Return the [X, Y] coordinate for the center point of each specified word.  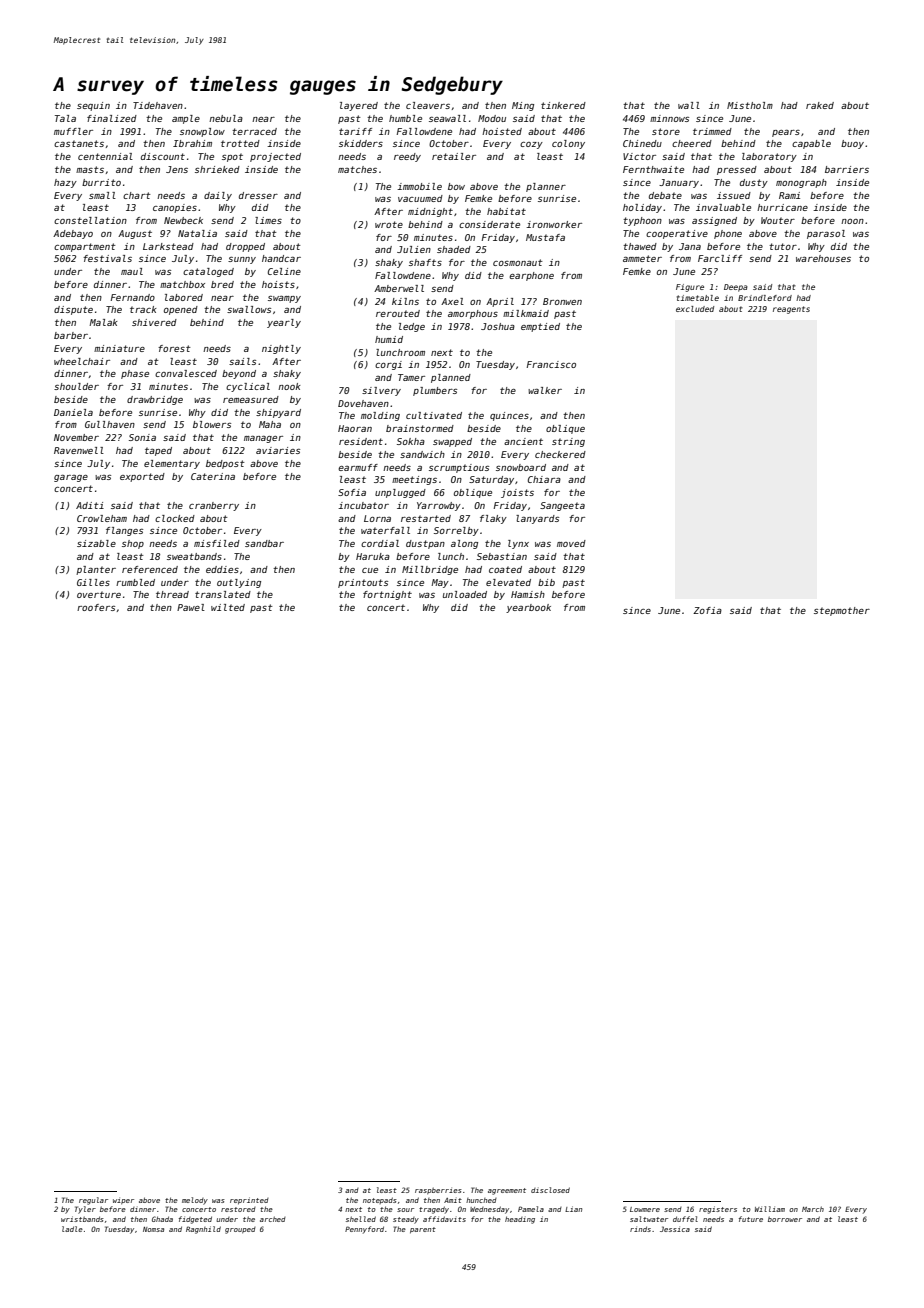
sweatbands [194, 556]
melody [195, 1201]
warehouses [823, 258]
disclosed [550, 1190]
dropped [245, 247]
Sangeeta [562, 506]
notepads [380, 1200]
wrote [389, 224]
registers [718, 1210]
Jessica [675, 1229]
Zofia [707, 610]
